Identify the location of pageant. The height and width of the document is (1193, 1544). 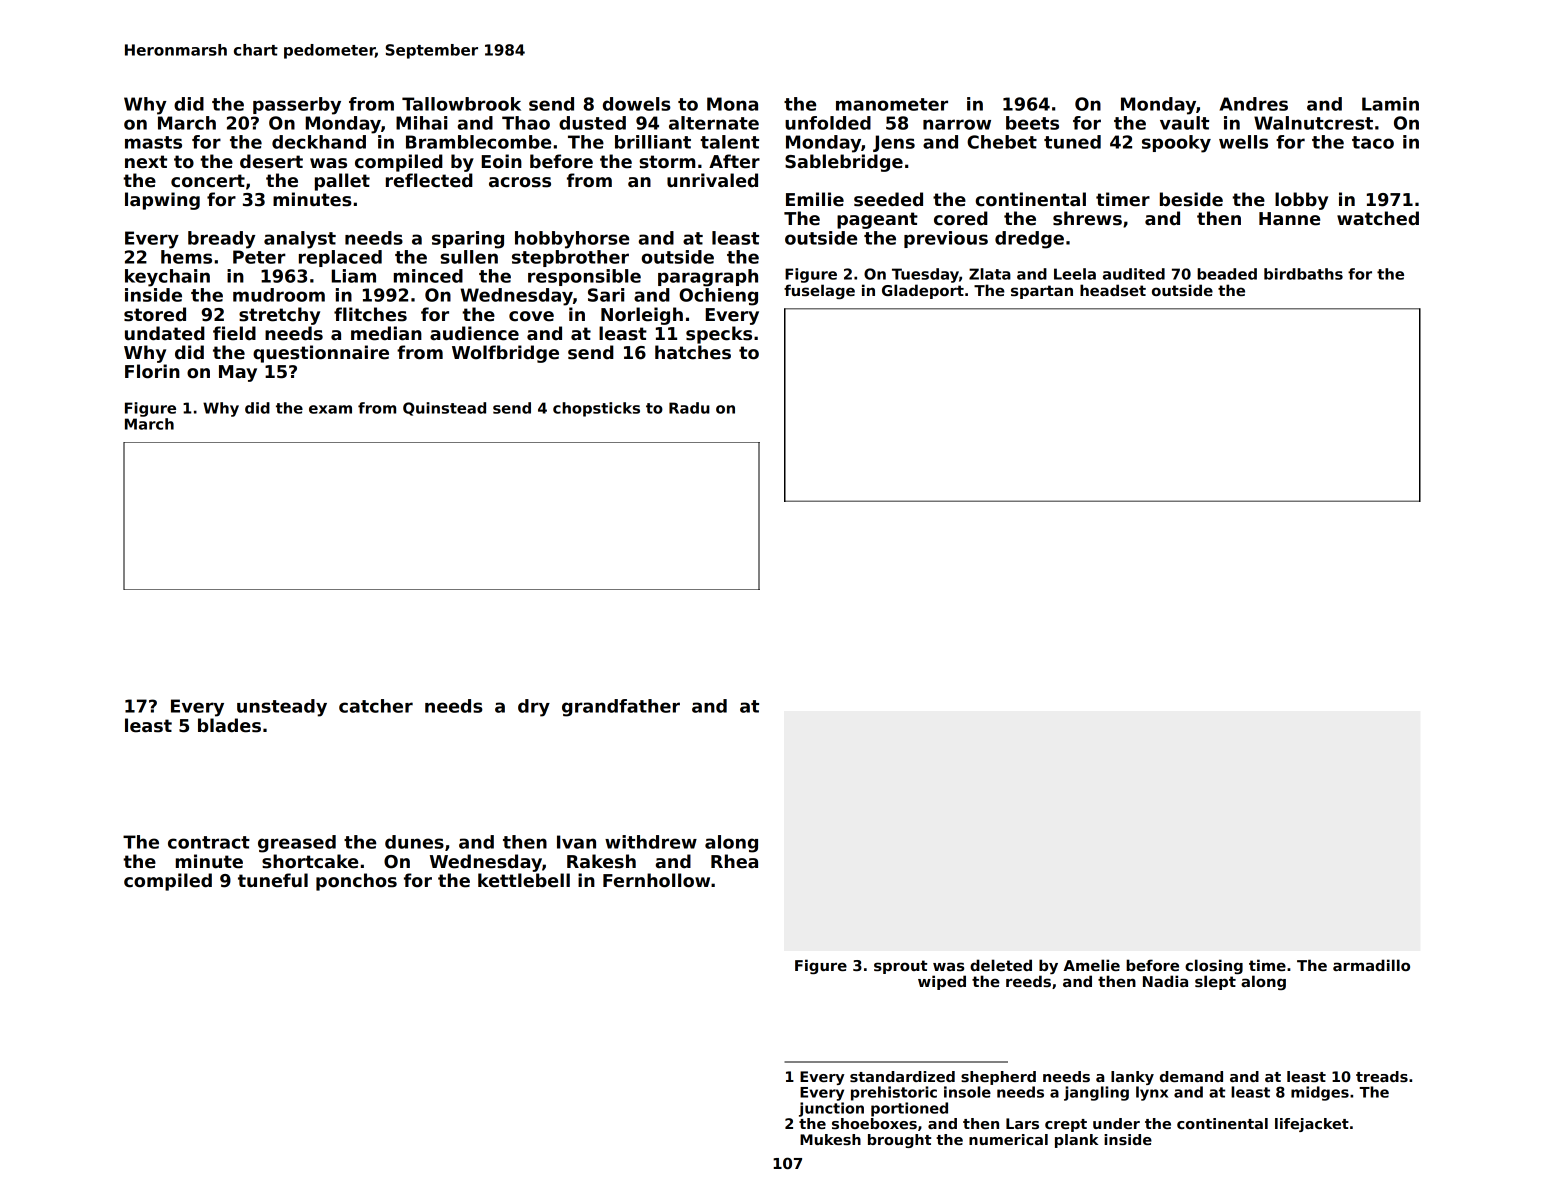
(877, 220).
